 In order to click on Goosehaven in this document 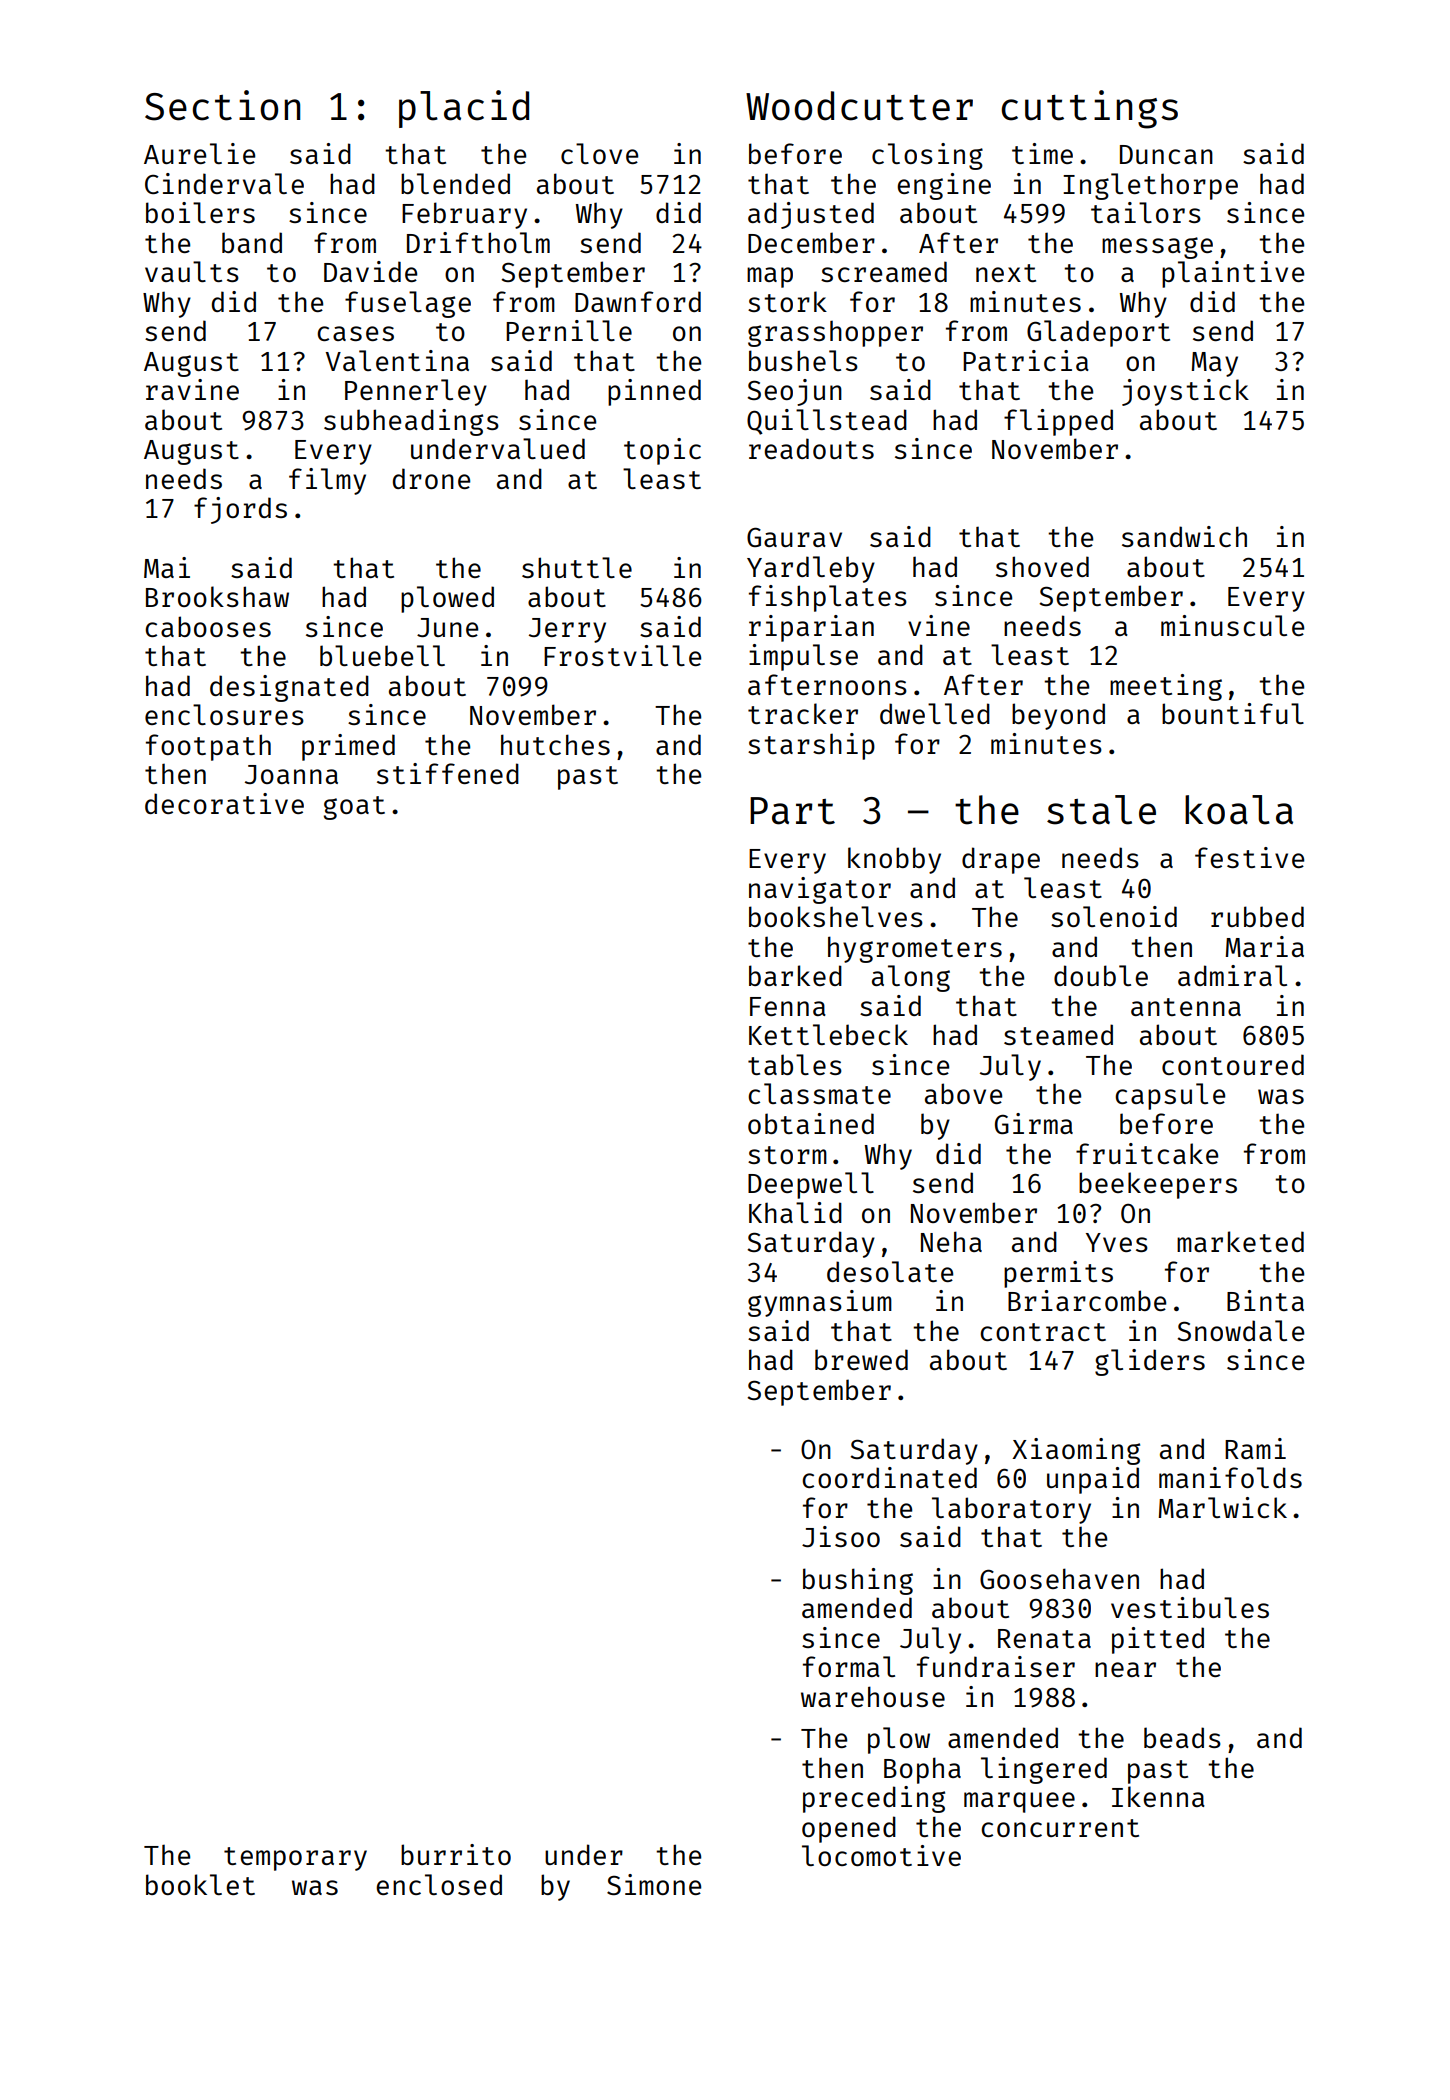, I will do `click(1059, 1578)`.
